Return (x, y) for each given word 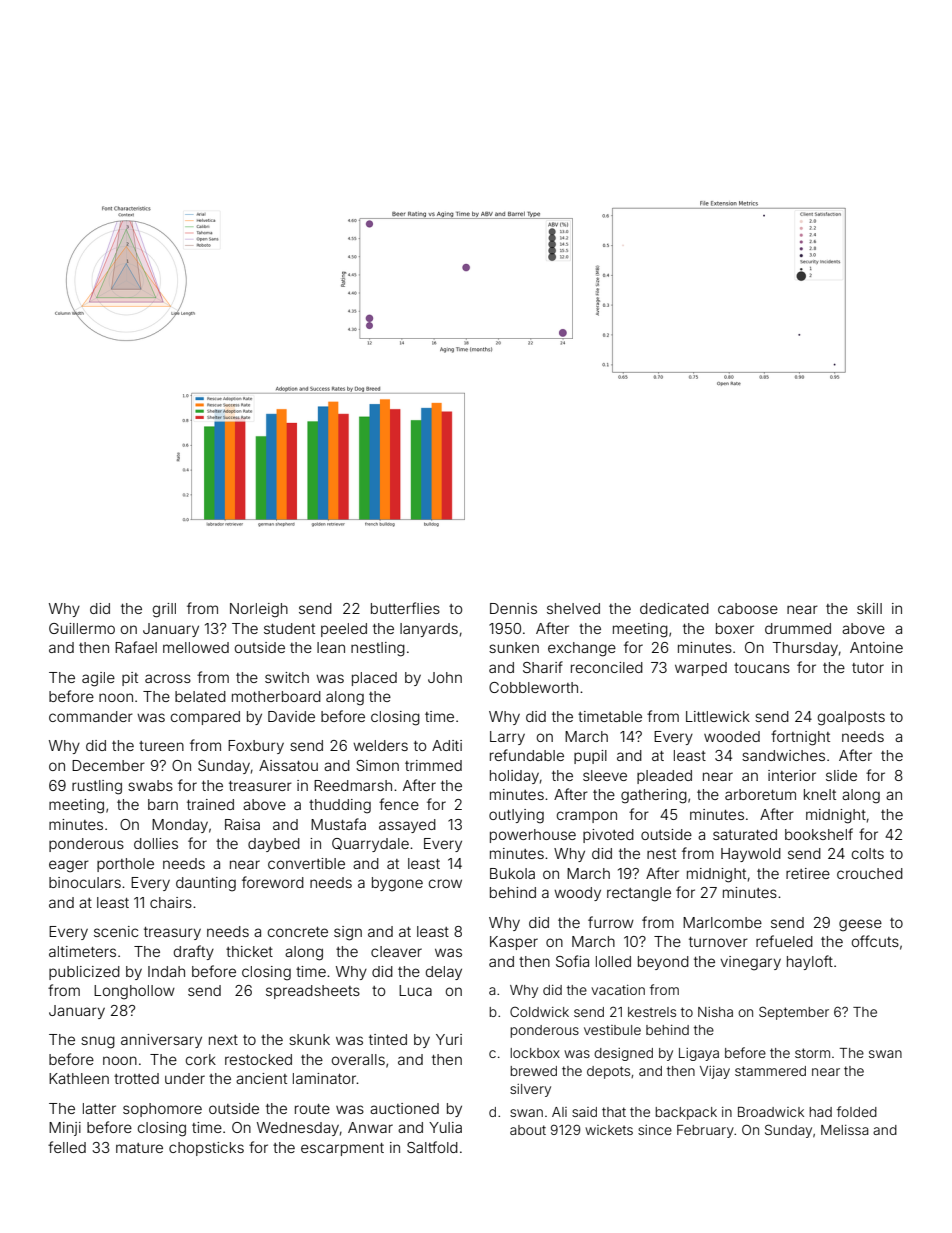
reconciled (607, 667)
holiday (514, 777)
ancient (261, 1078)
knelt (820, 794)
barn (163, 804)
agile (98, 679)
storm (812, 1053)
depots (608, 1072)
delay (444, 973)
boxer (735, 628)
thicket (249, 951)
